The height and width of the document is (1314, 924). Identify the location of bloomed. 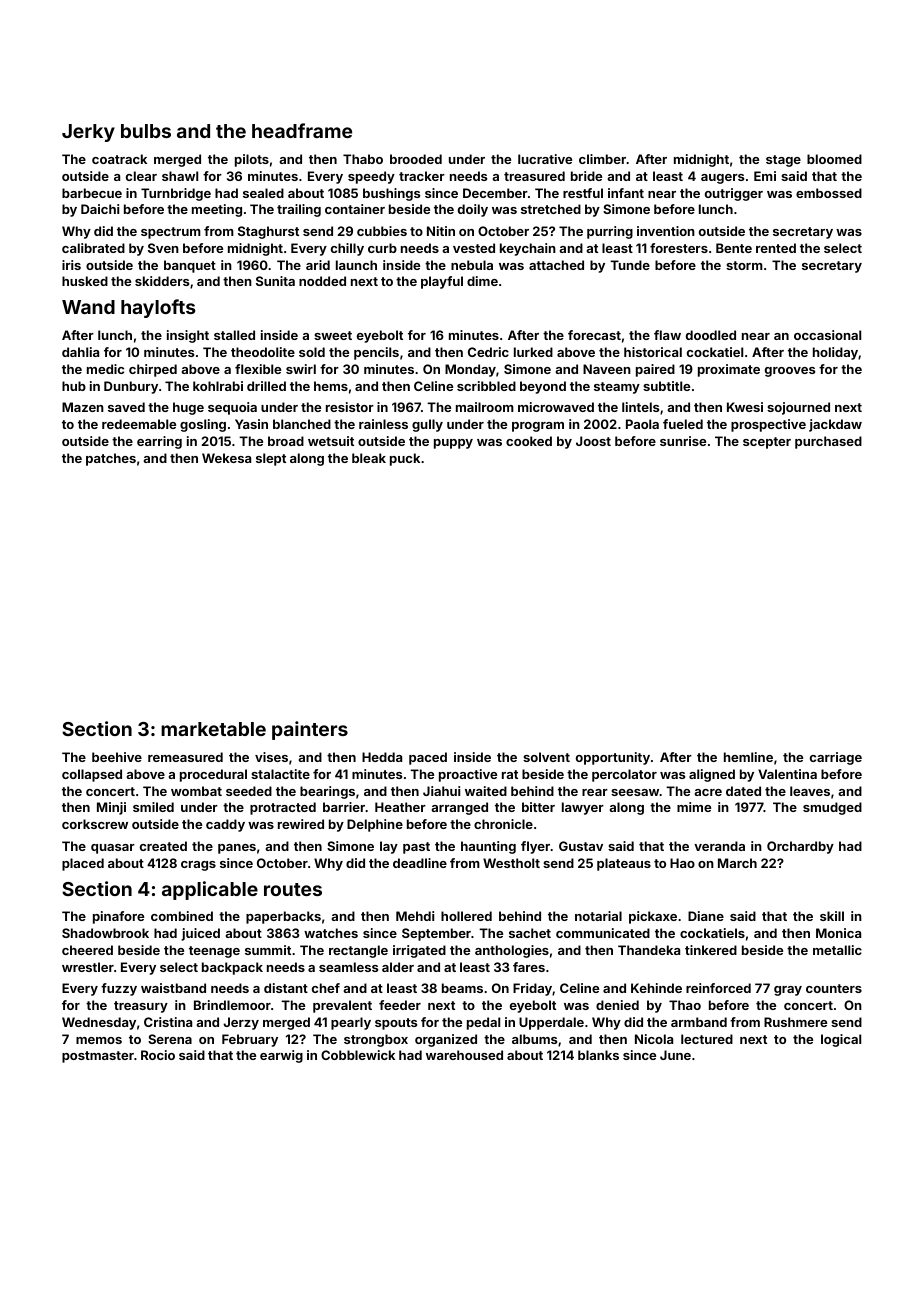
(834, 159).
